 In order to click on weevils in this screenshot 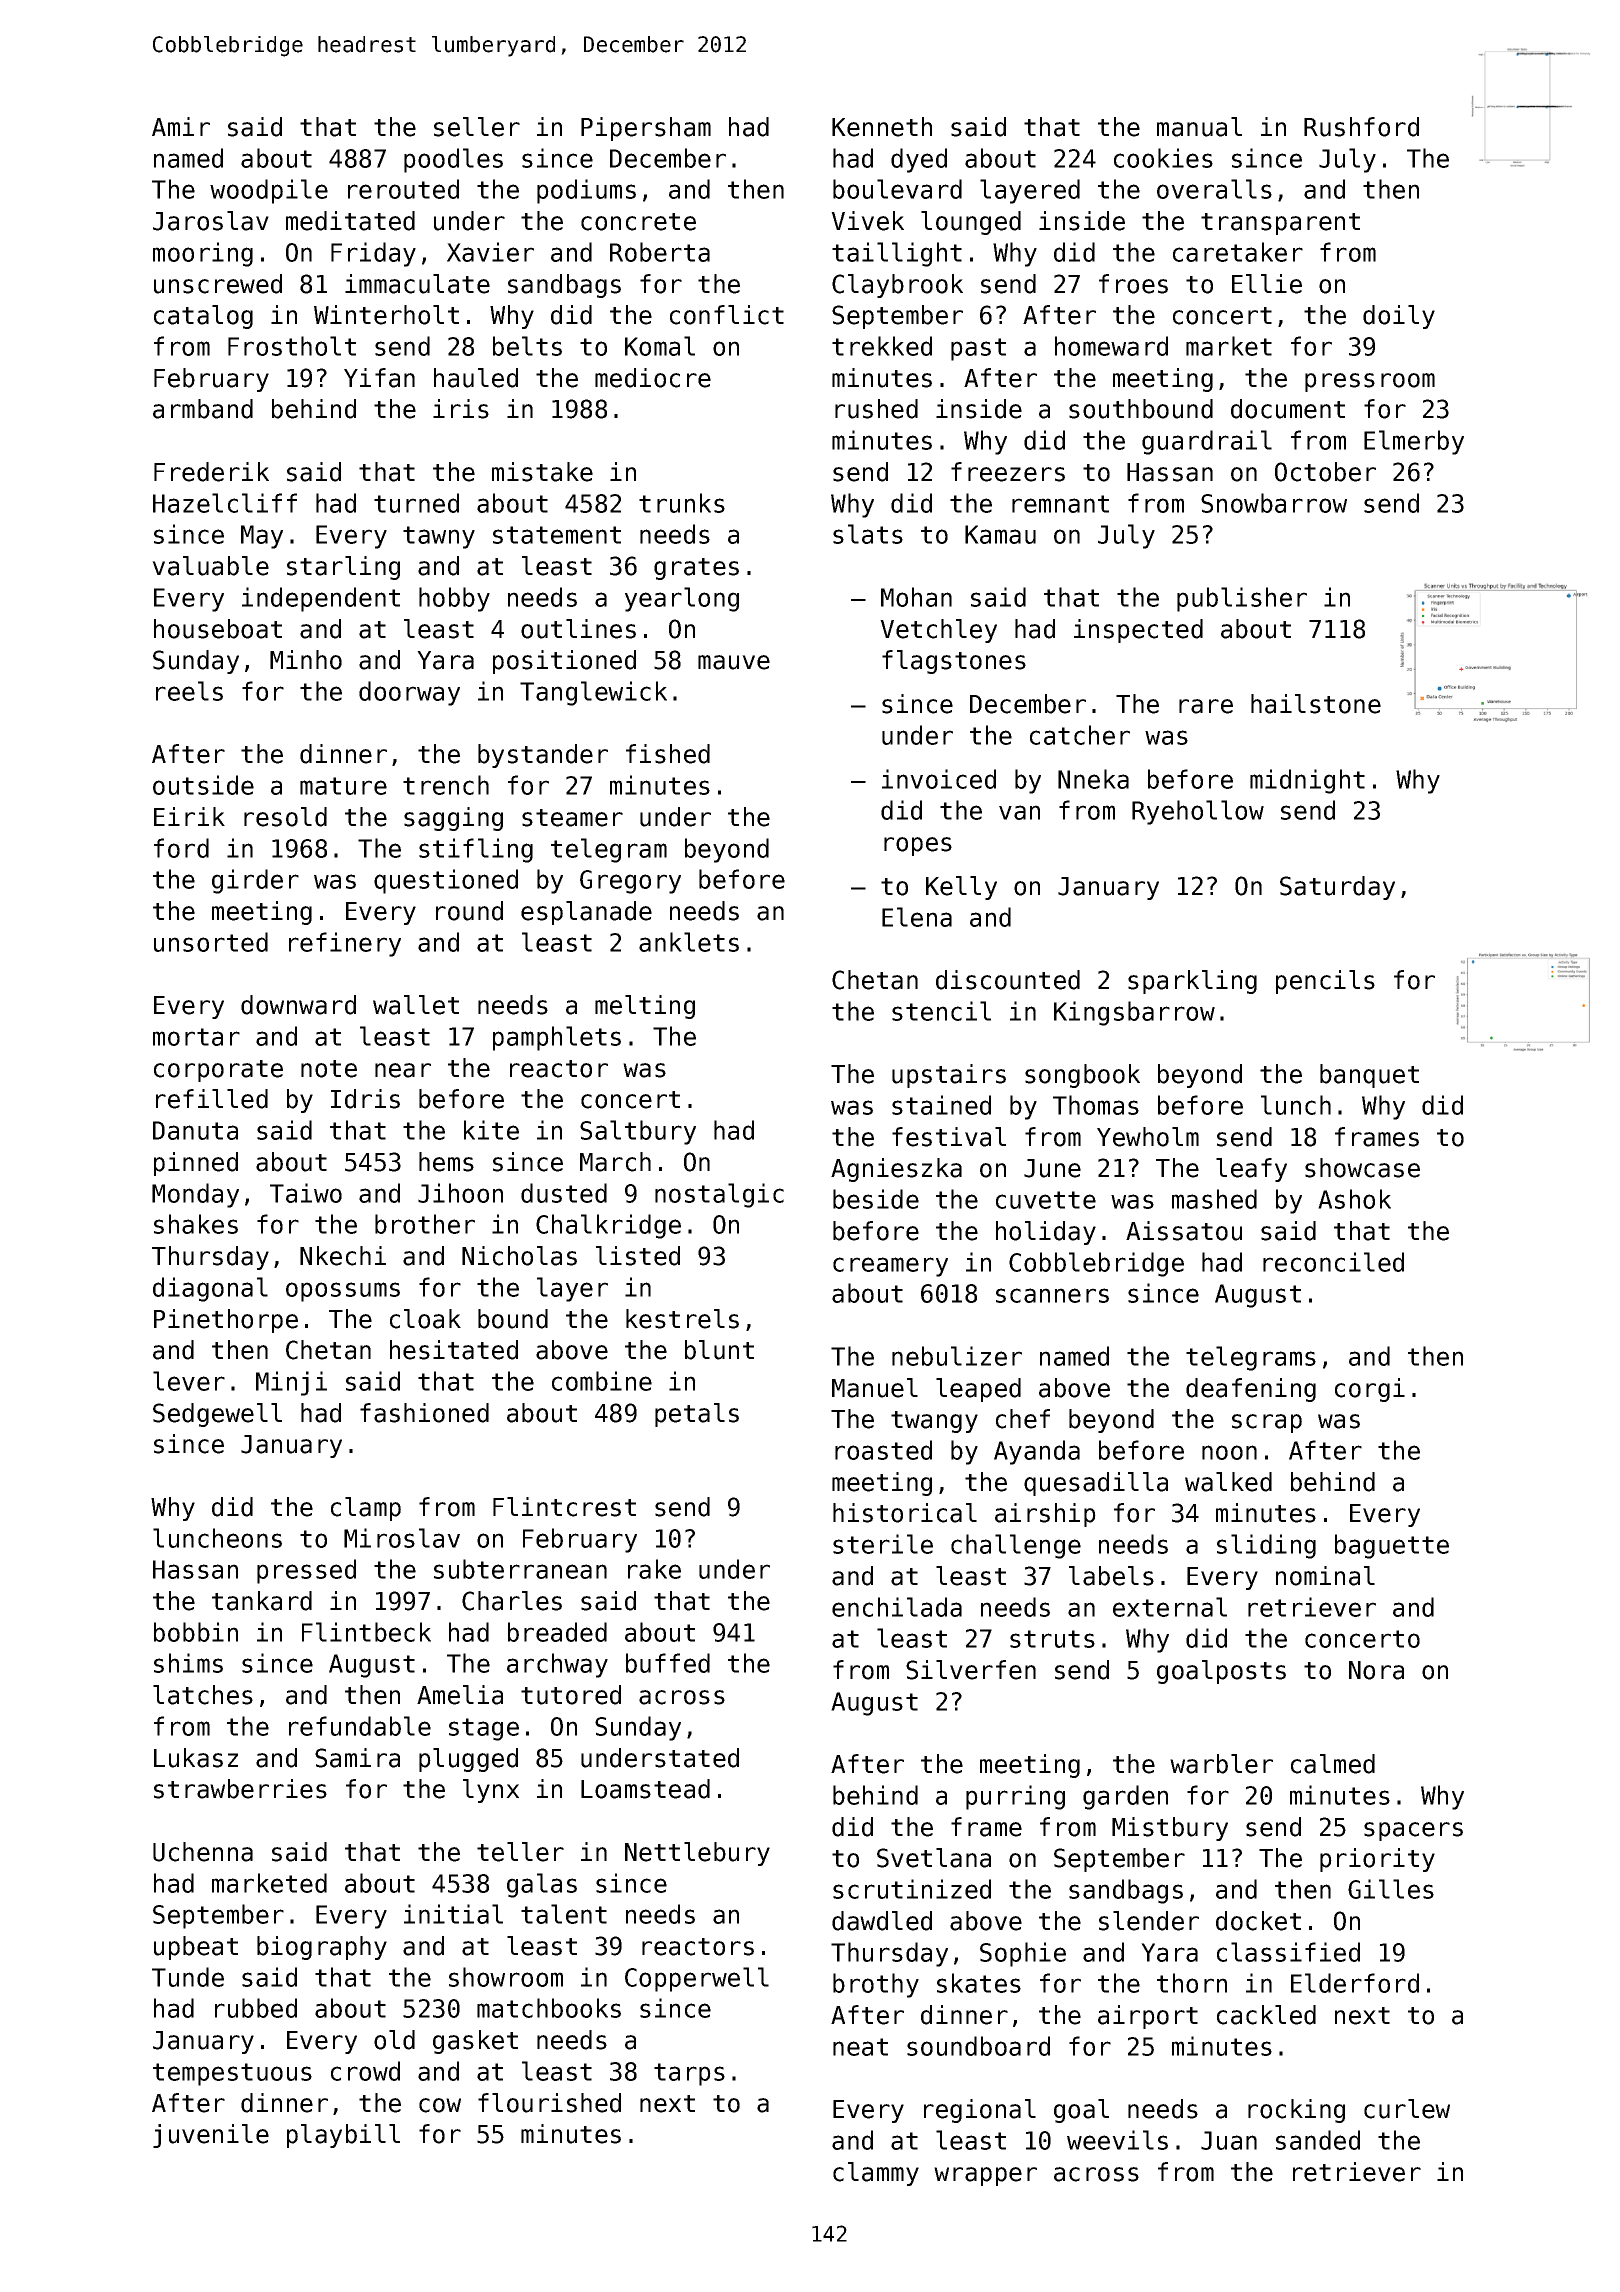, I will do `click(1117, 2140)`.
